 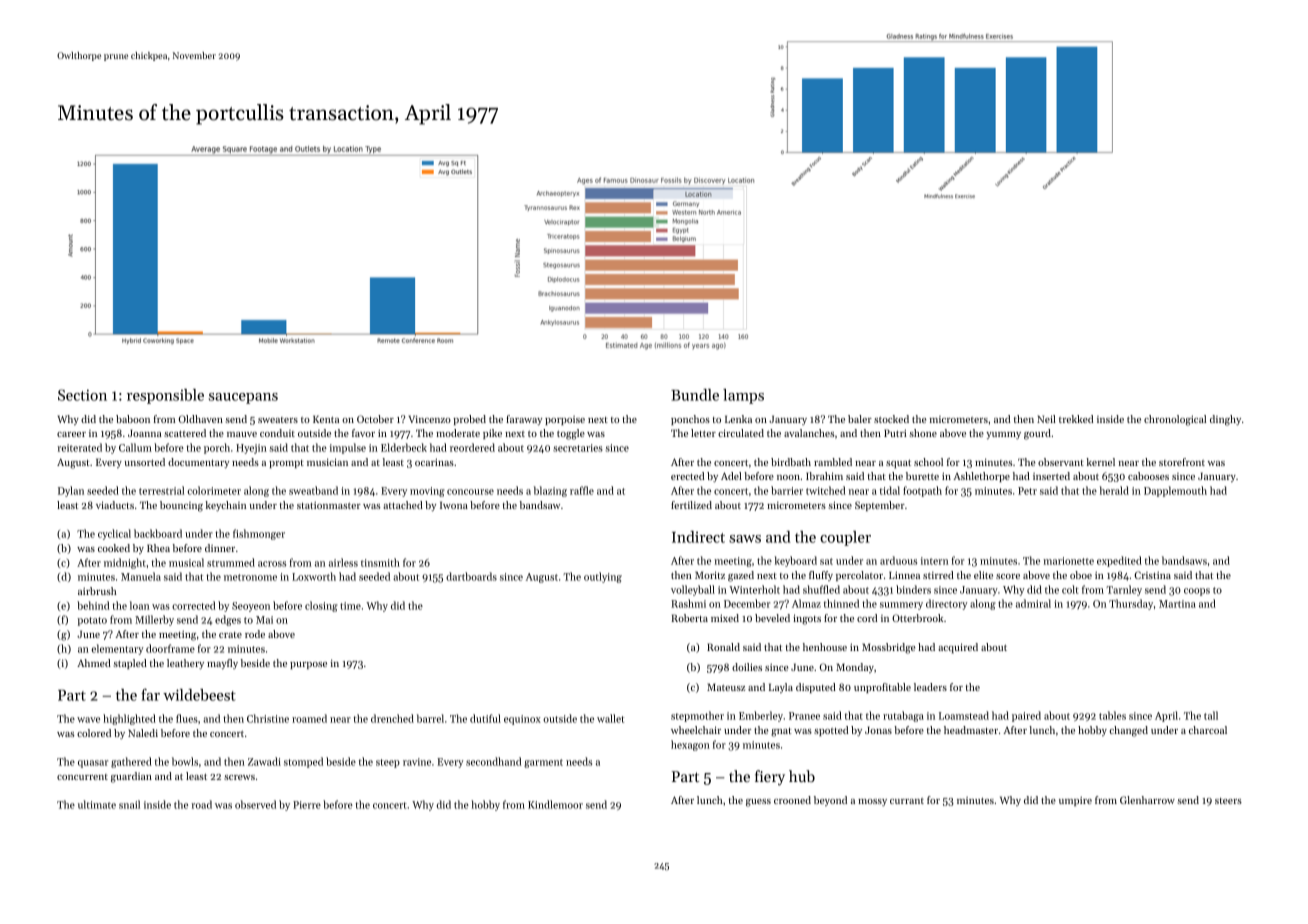 What do you see at coordinates (243, 398) in the screenshot?
I see `saucepans` at bounding box center [243, 398].
